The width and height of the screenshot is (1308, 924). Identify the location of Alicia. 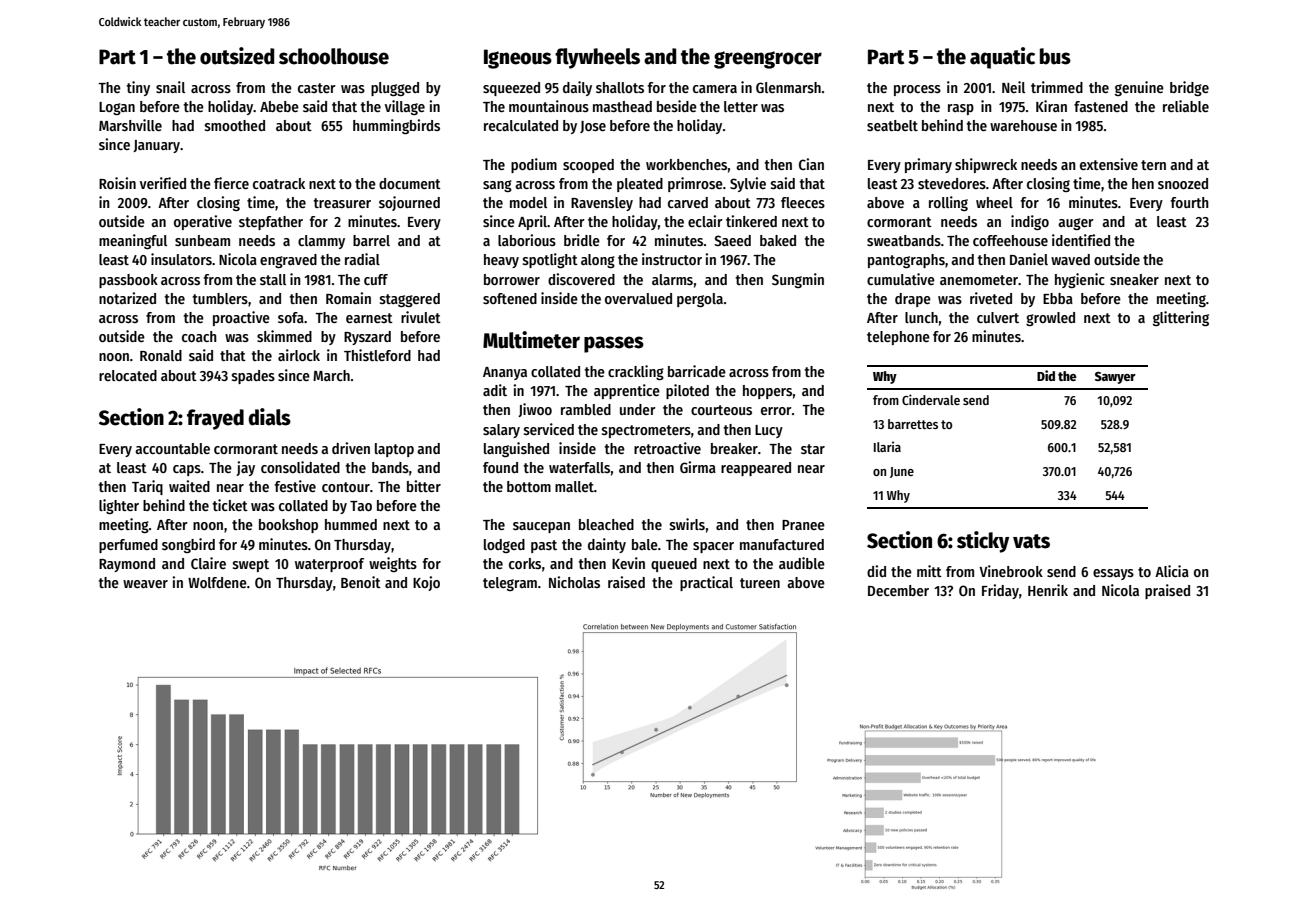
(1172, 571).
